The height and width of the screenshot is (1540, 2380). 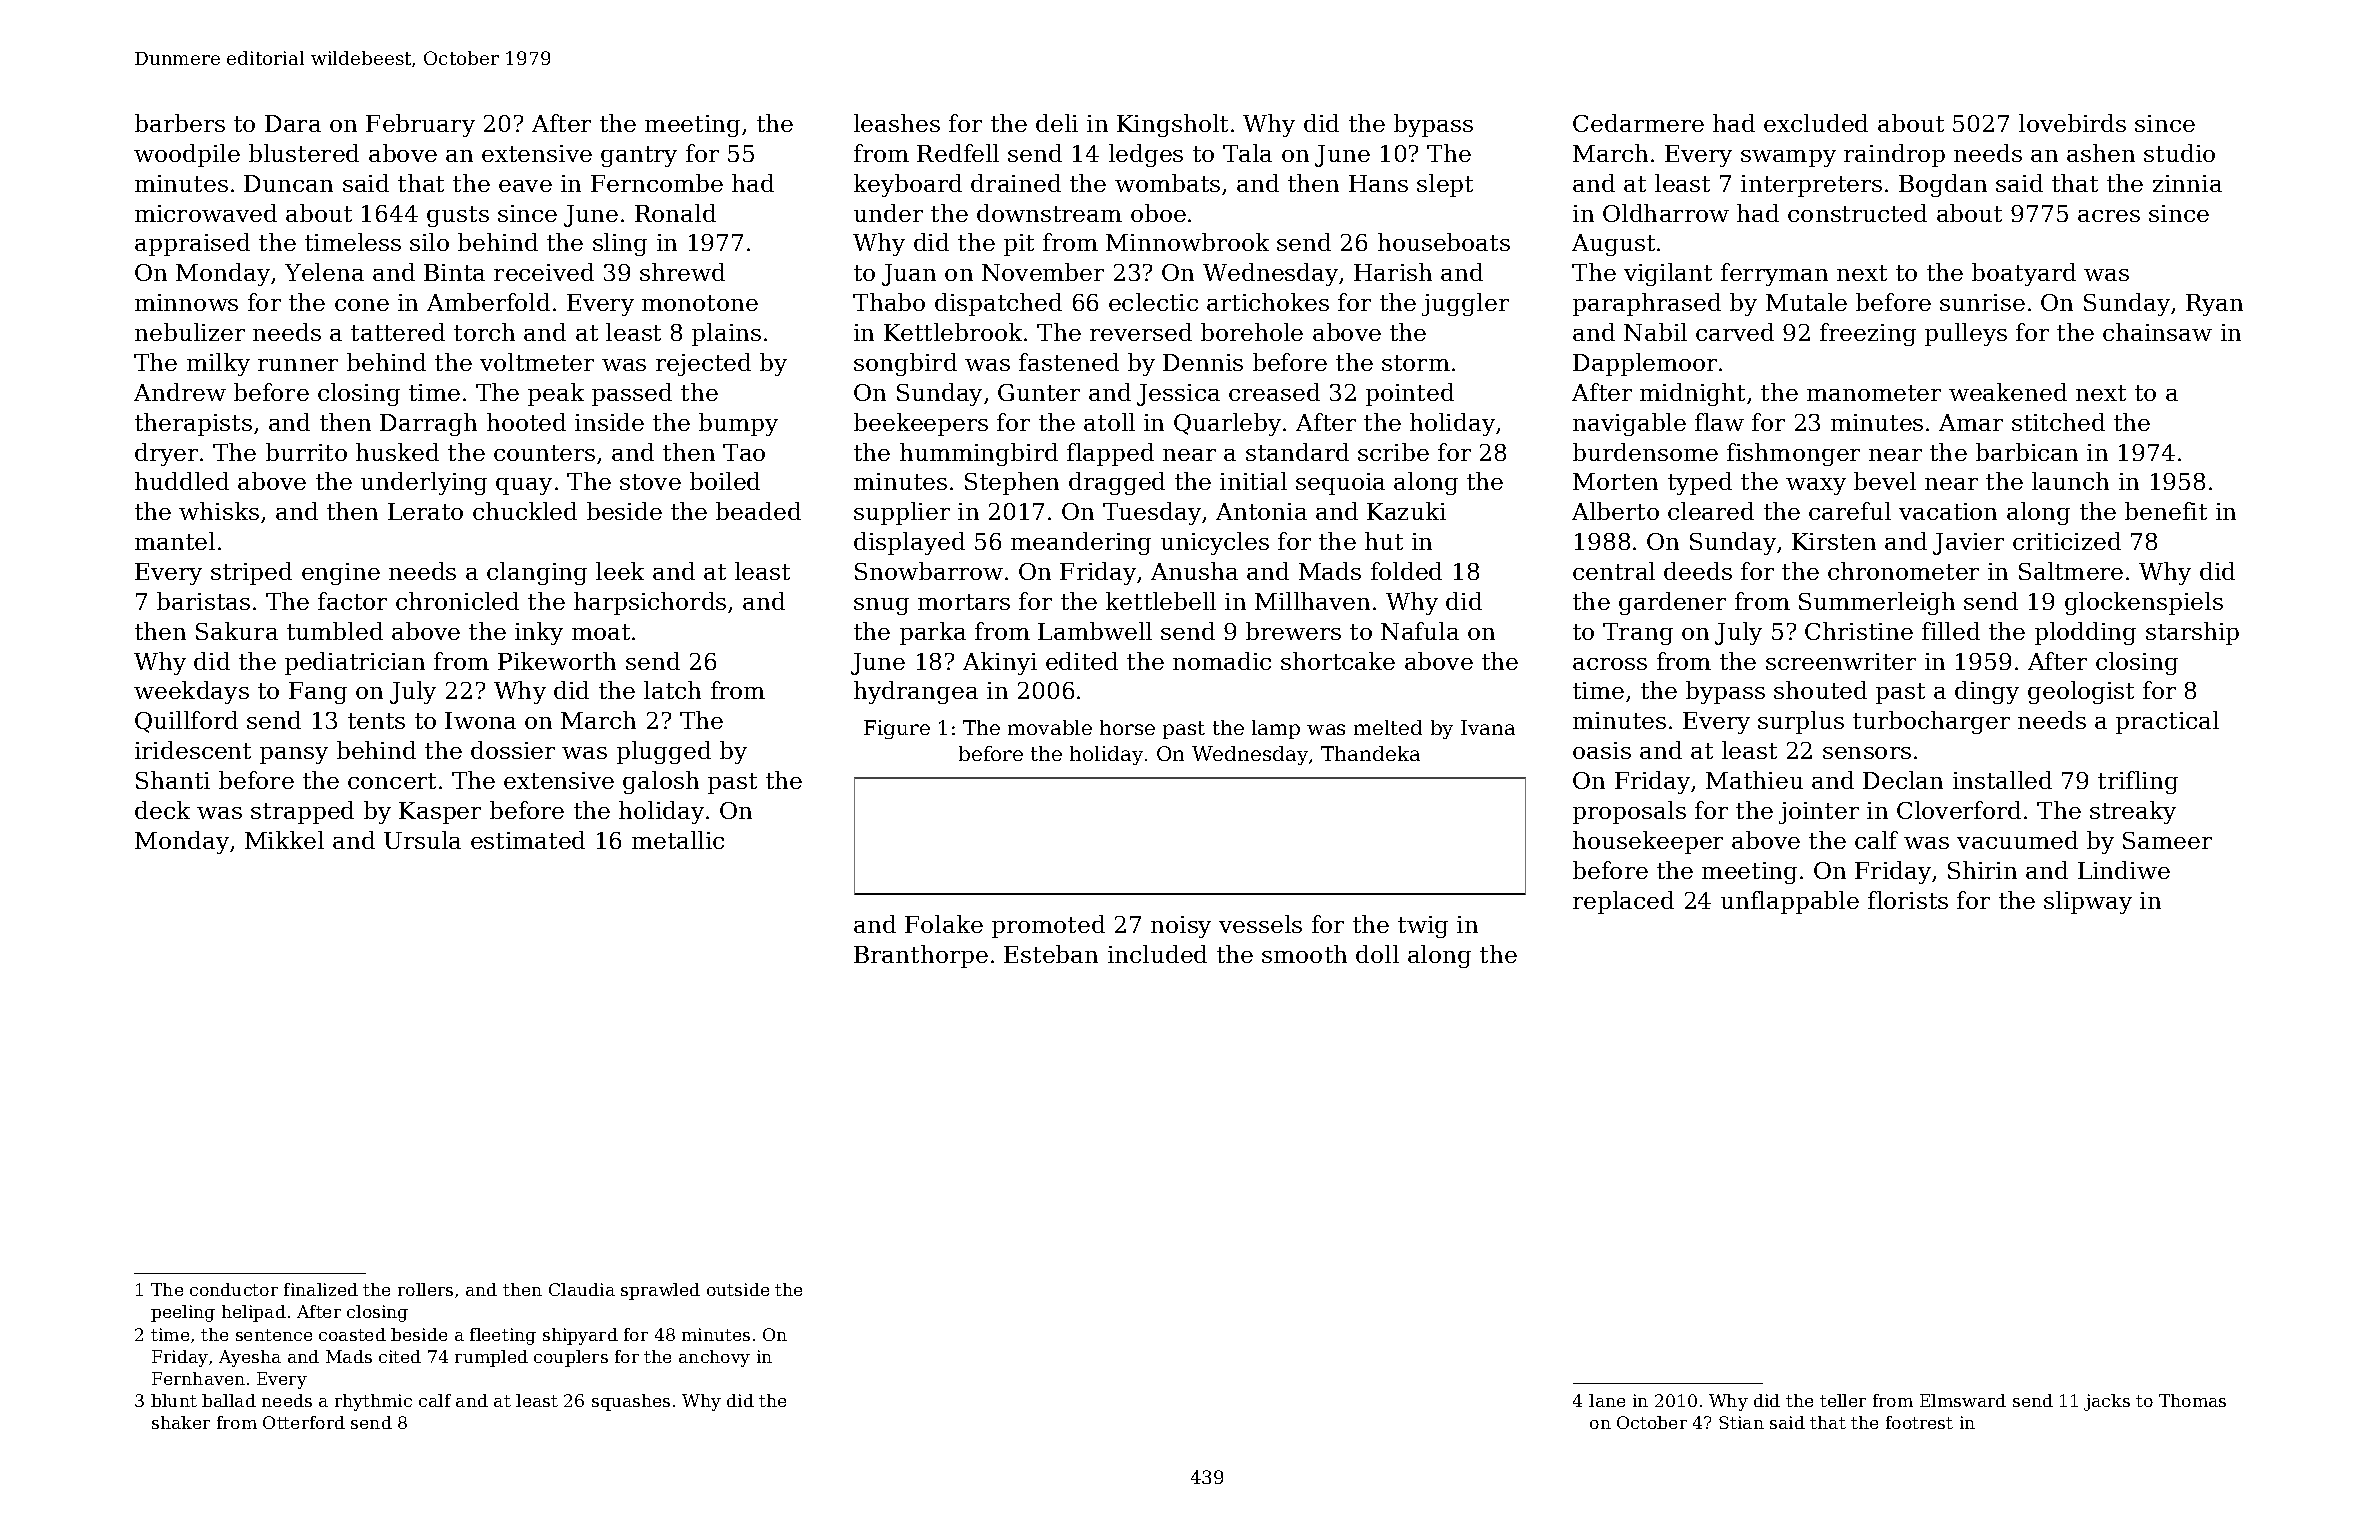 What do you see at coordinates (1297, 452) in the screenshot?
I see `standard` at bounding box center [1297, 452].
